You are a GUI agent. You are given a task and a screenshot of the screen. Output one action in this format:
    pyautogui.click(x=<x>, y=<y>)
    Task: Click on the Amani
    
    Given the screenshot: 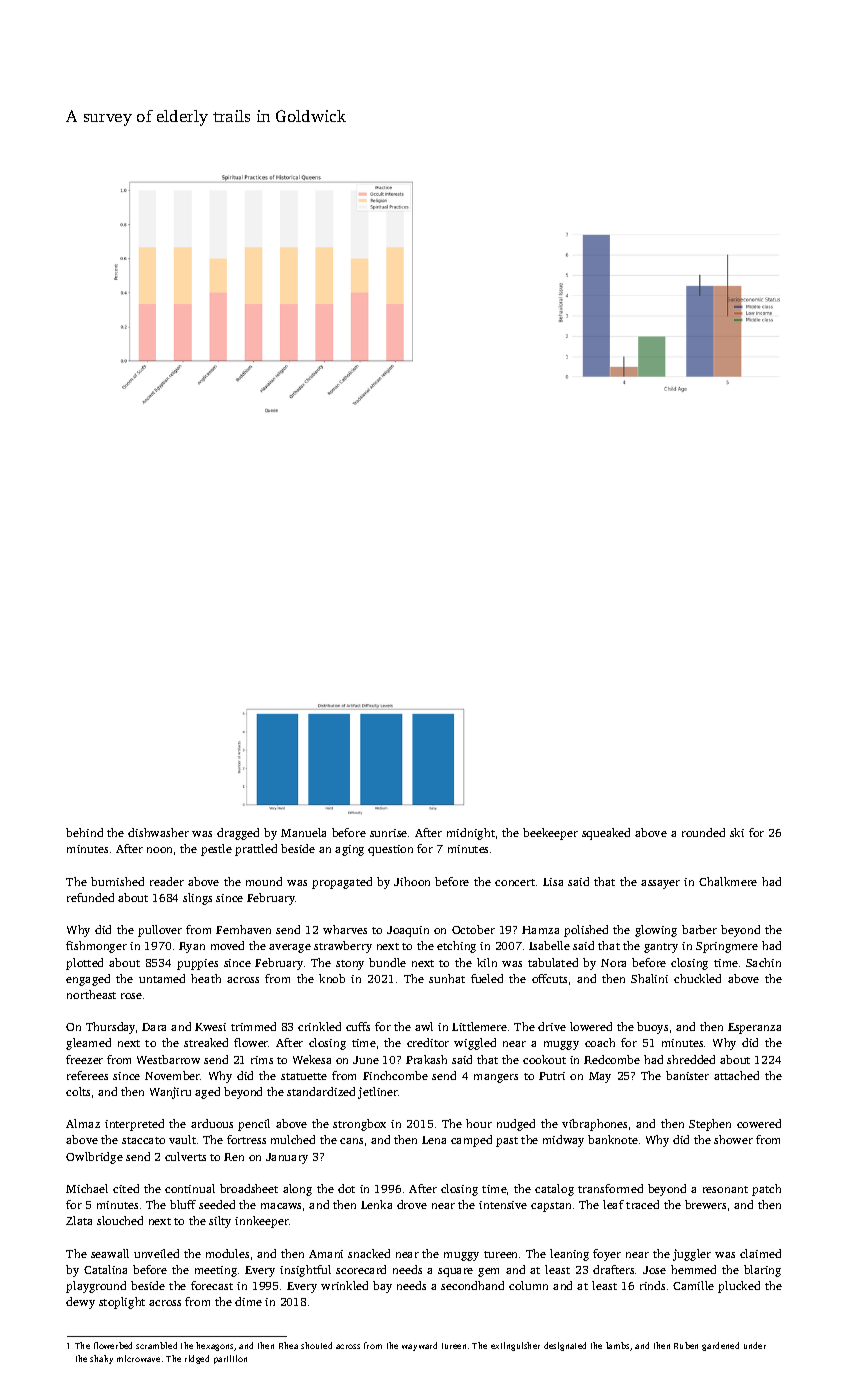 What is the action you would take?
    pyautogui.click(x=326, y=1254)
